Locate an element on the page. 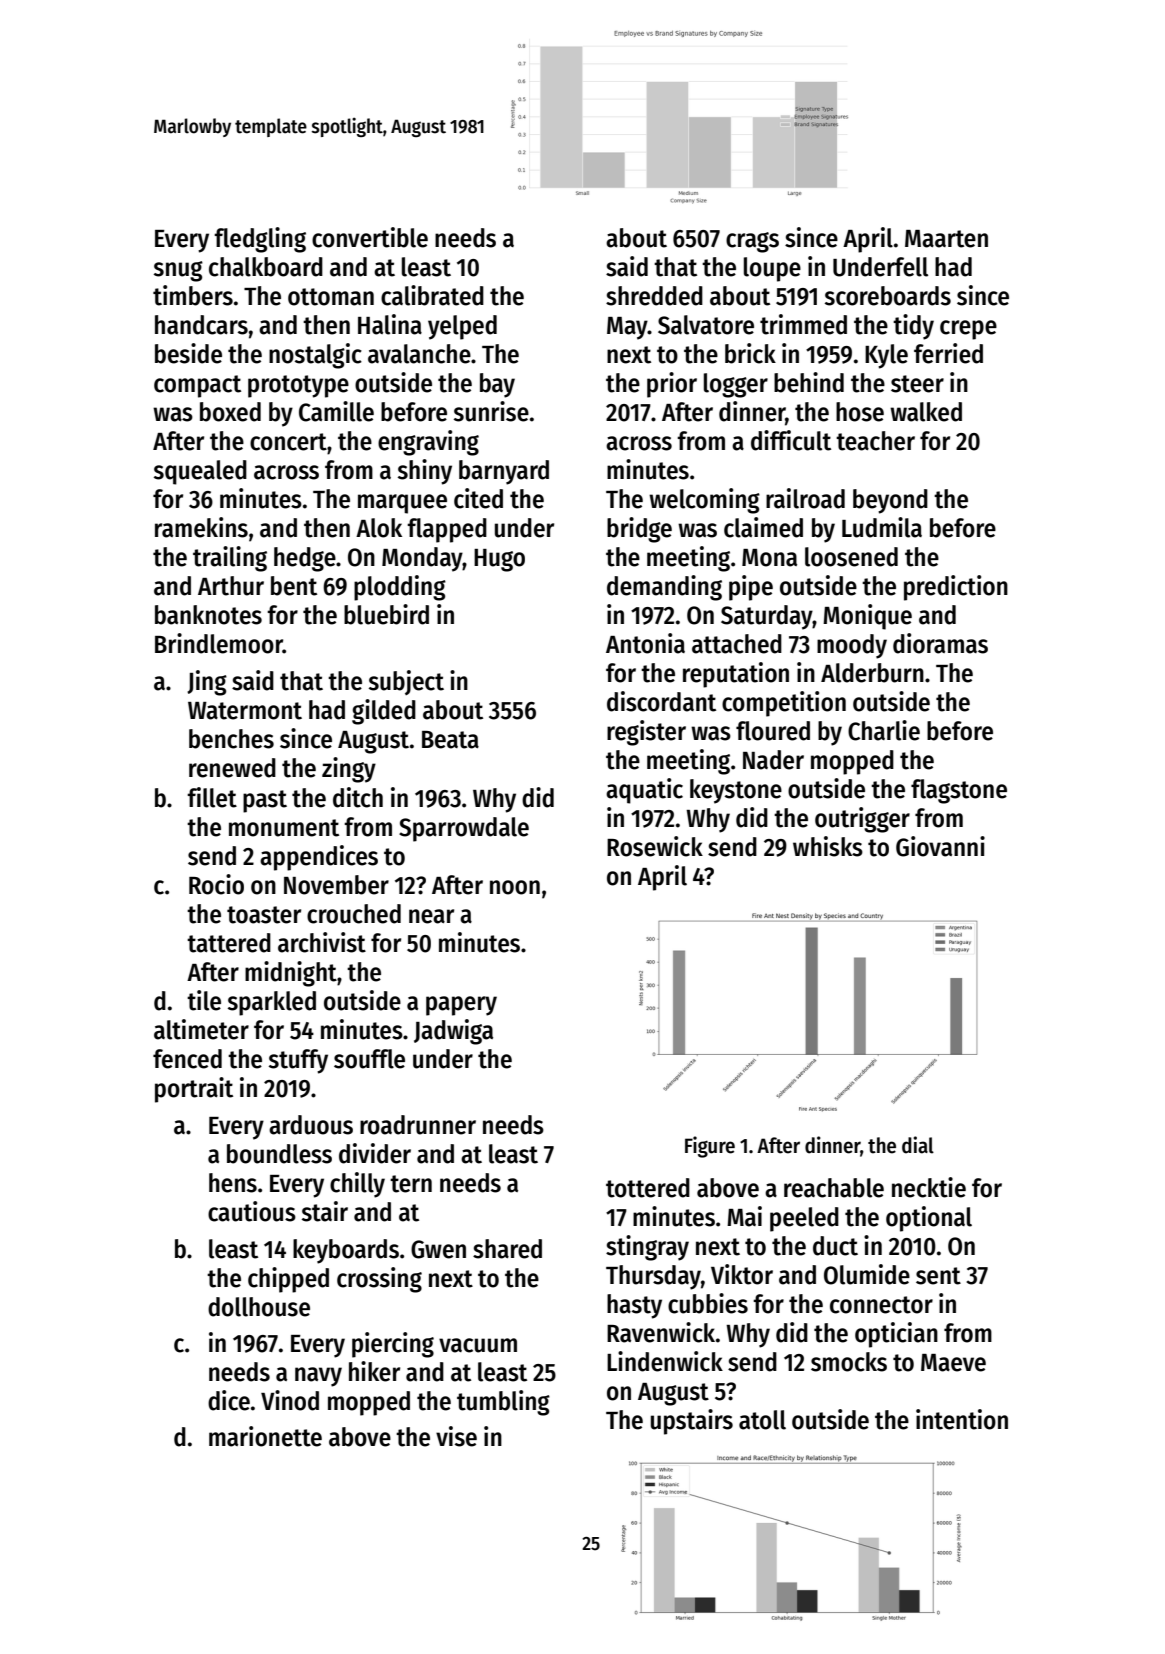 The width and height of the image is (1165, 1654). welcoming is located at coordinates (704, 501).
